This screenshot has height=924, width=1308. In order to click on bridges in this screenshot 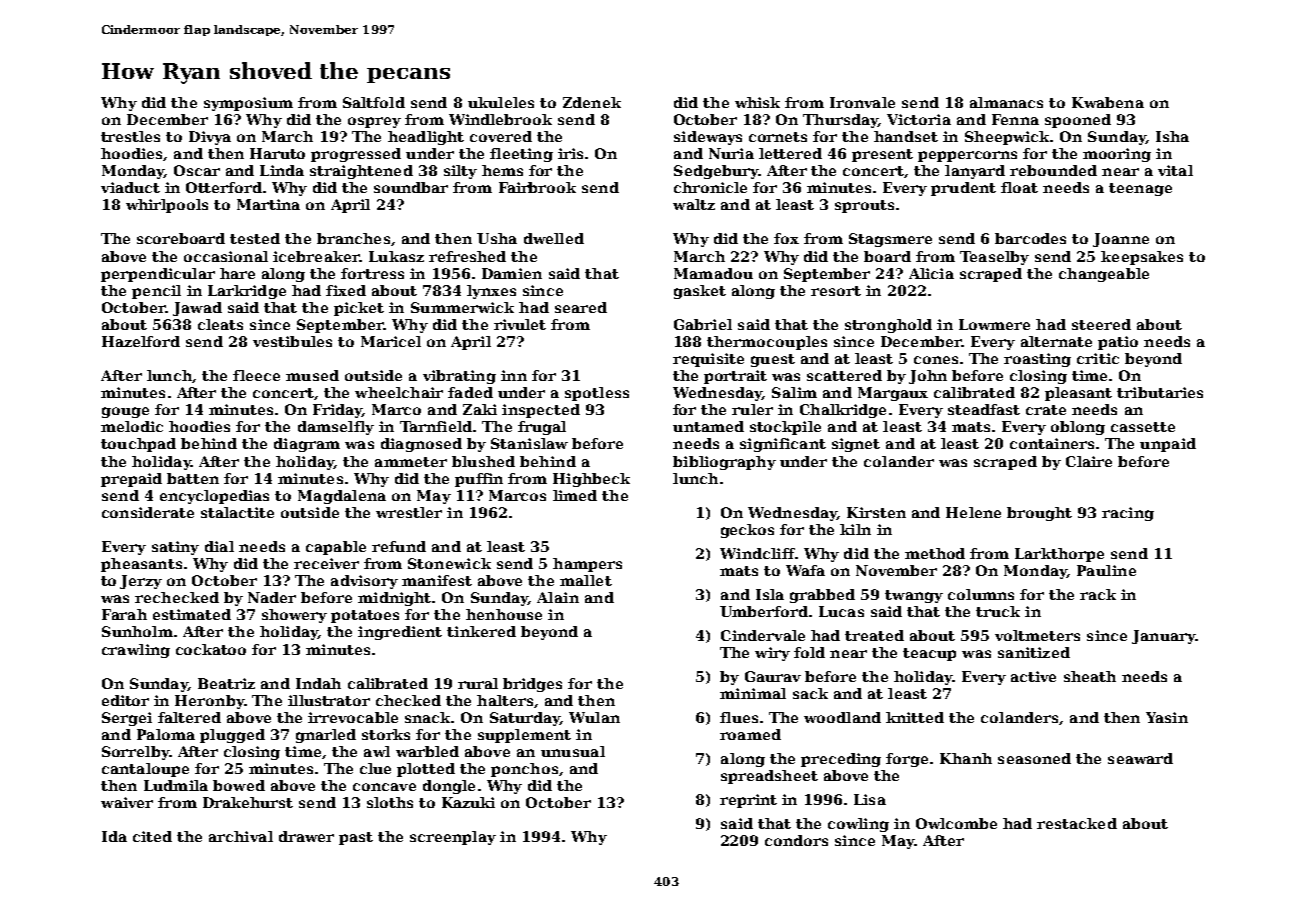, I will do `click(532, 685)`.
